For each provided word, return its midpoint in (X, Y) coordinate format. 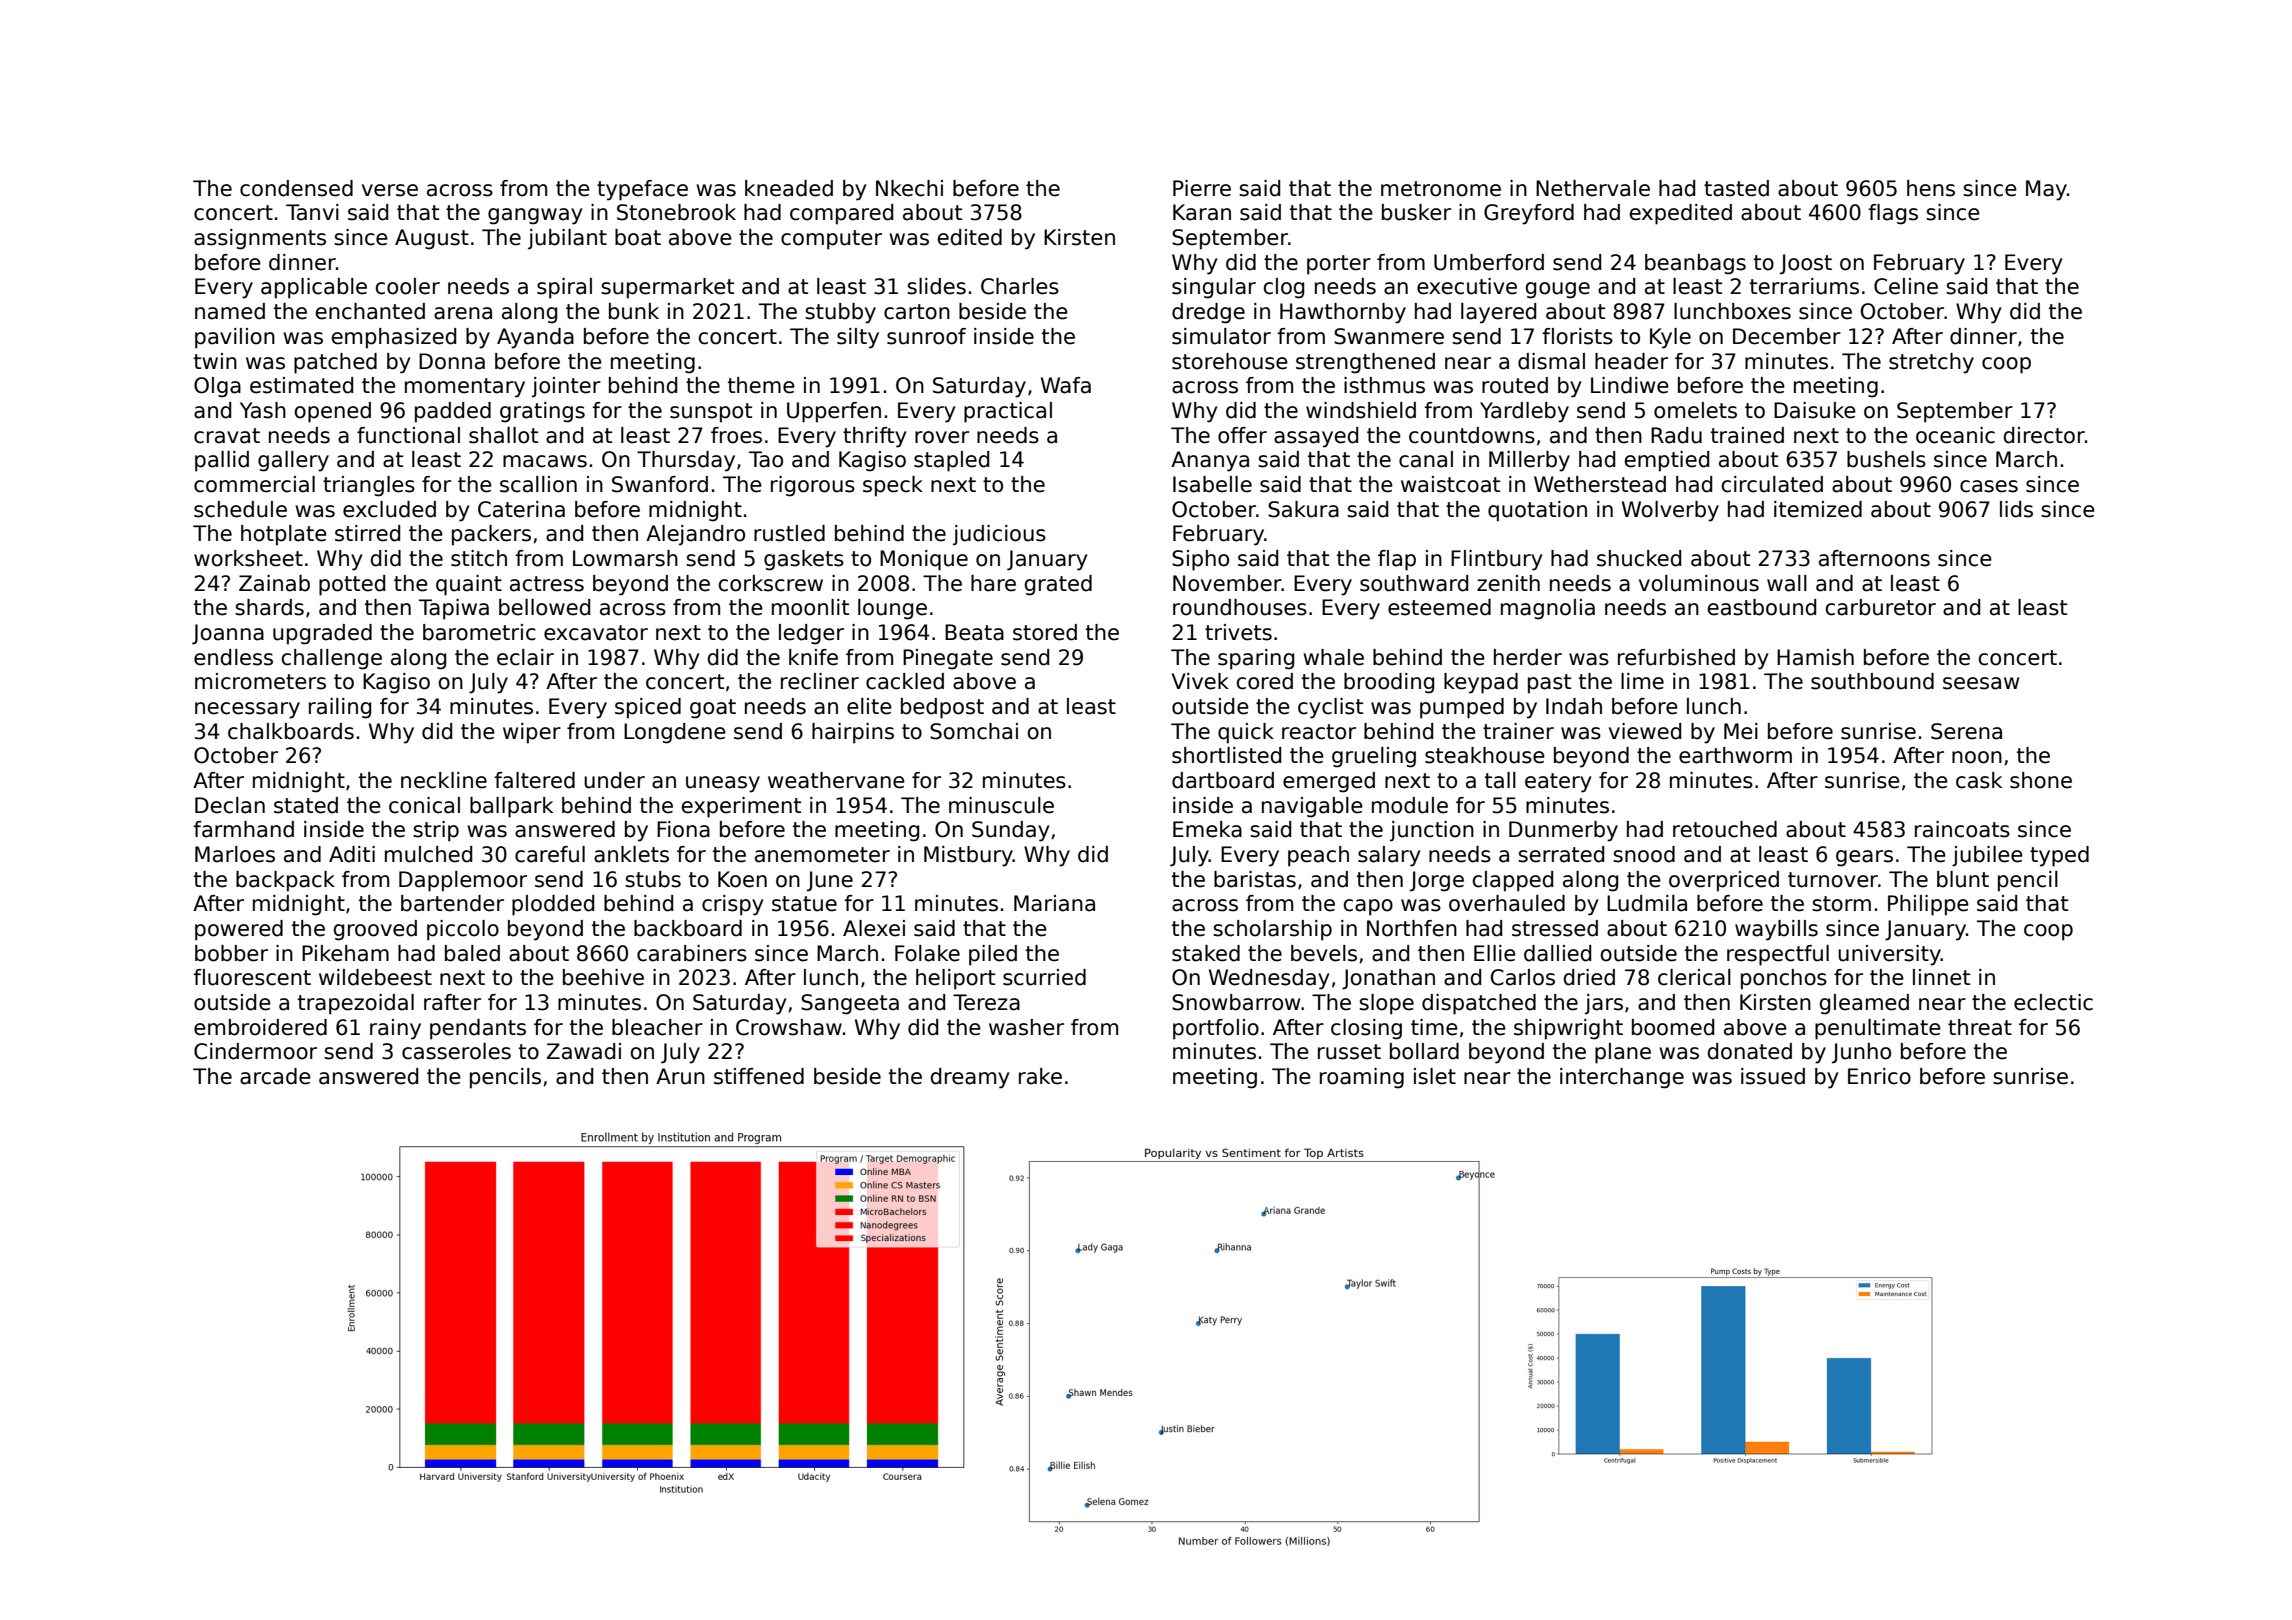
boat (638, 237)
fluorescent (252, 977)
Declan (230, 805)
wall (1787, 583)
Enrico (1879, 1076)
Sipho (1200, 560)
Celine (1906, 286)
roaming (1362, 1078)
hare (993, 583)
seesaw (1981, 683)
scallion (538, 484)
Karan (1202, 212)
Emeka (1207, 829)
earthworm (1735, 755)
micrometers (260, 681)
